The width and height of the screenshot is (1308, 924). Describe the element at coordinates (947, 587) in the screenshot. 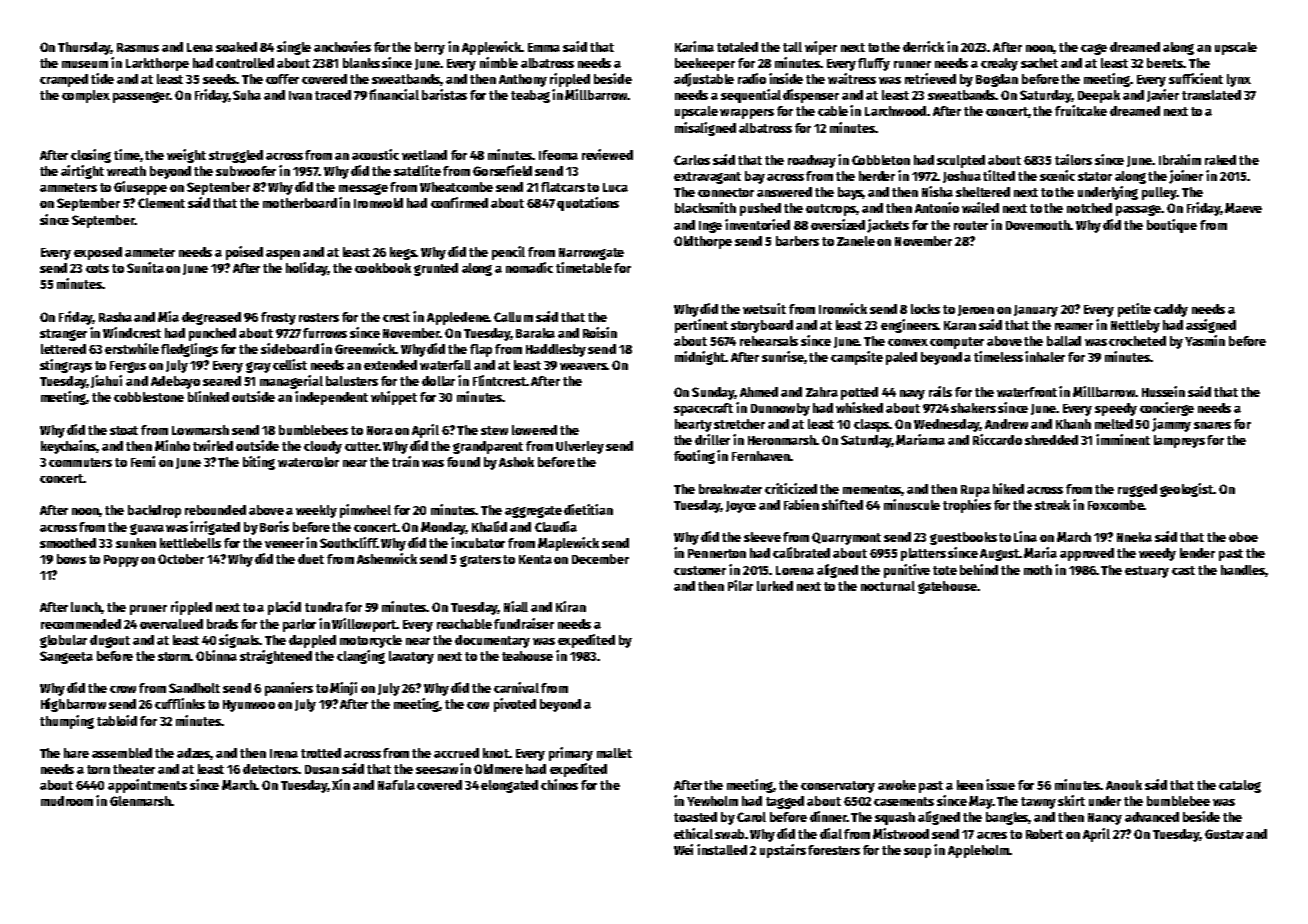

I see `gatehouse` at that location.
